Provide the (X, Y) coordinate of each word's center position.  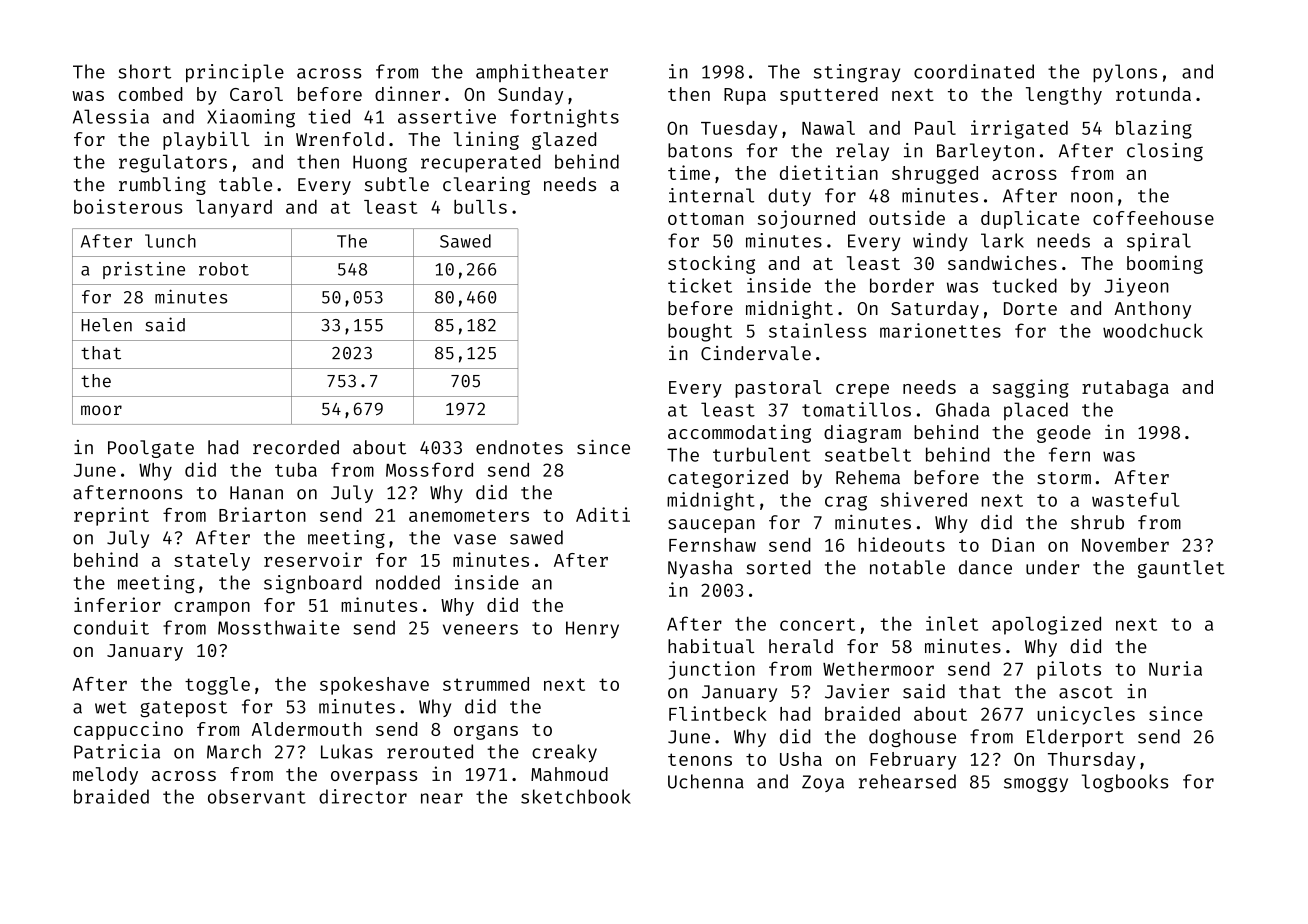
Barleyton (985, 152)
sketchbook (576, 796)
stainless (817, 330)
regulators (173, 163)
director (363, 796)
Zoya (823, 783)
